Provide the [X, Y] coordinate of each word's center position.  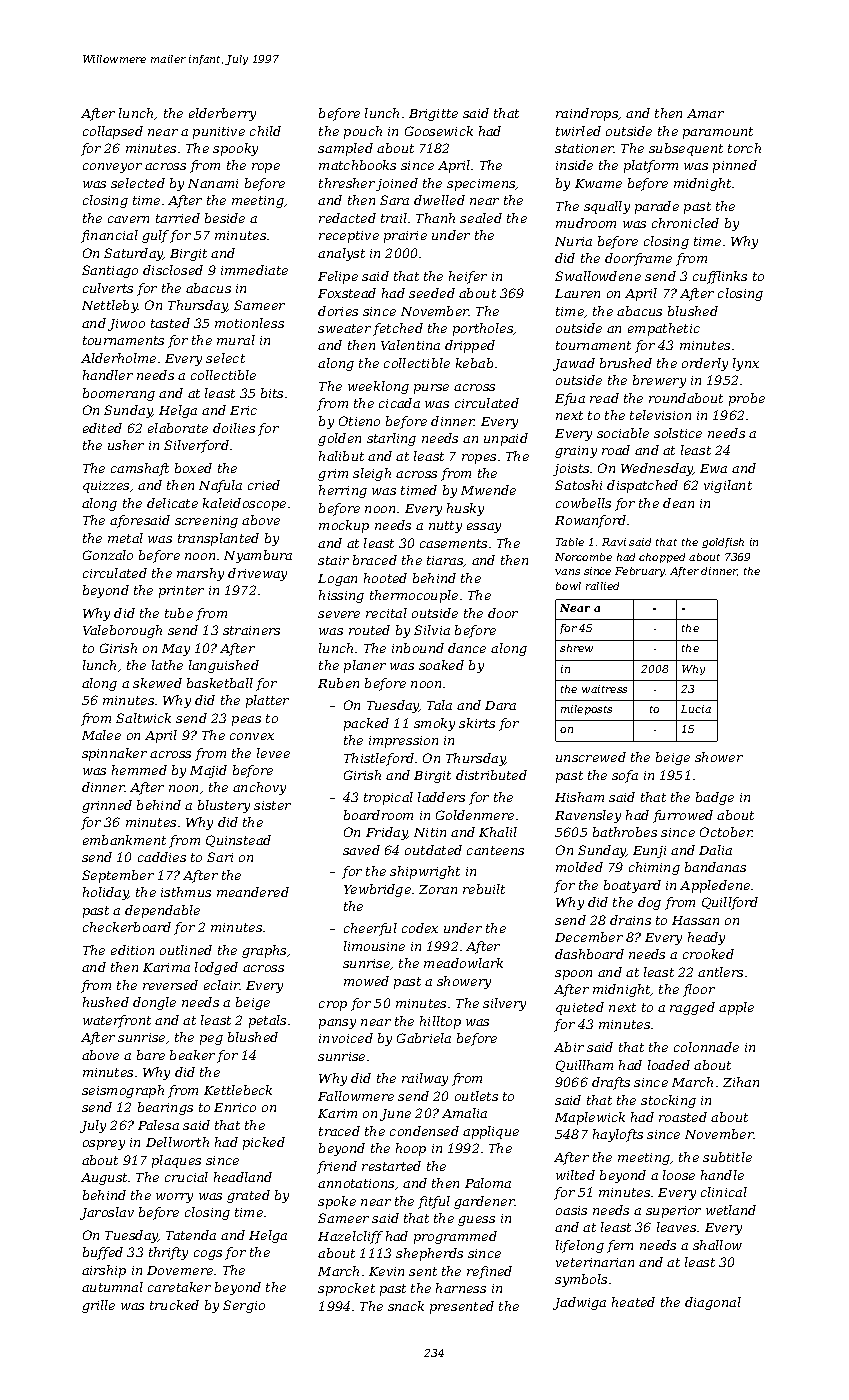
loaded [669, 1065]
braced [375, 560]
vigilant [728, 486]
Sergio [244, 1306]
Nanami [213, 183]
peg [211, 1040]
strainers [251, 630]
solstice [678, 433]
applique [491, 1132]
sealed [481, 218]
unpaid [506, 439]
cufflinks [720, 277]
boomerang [119, 394]
